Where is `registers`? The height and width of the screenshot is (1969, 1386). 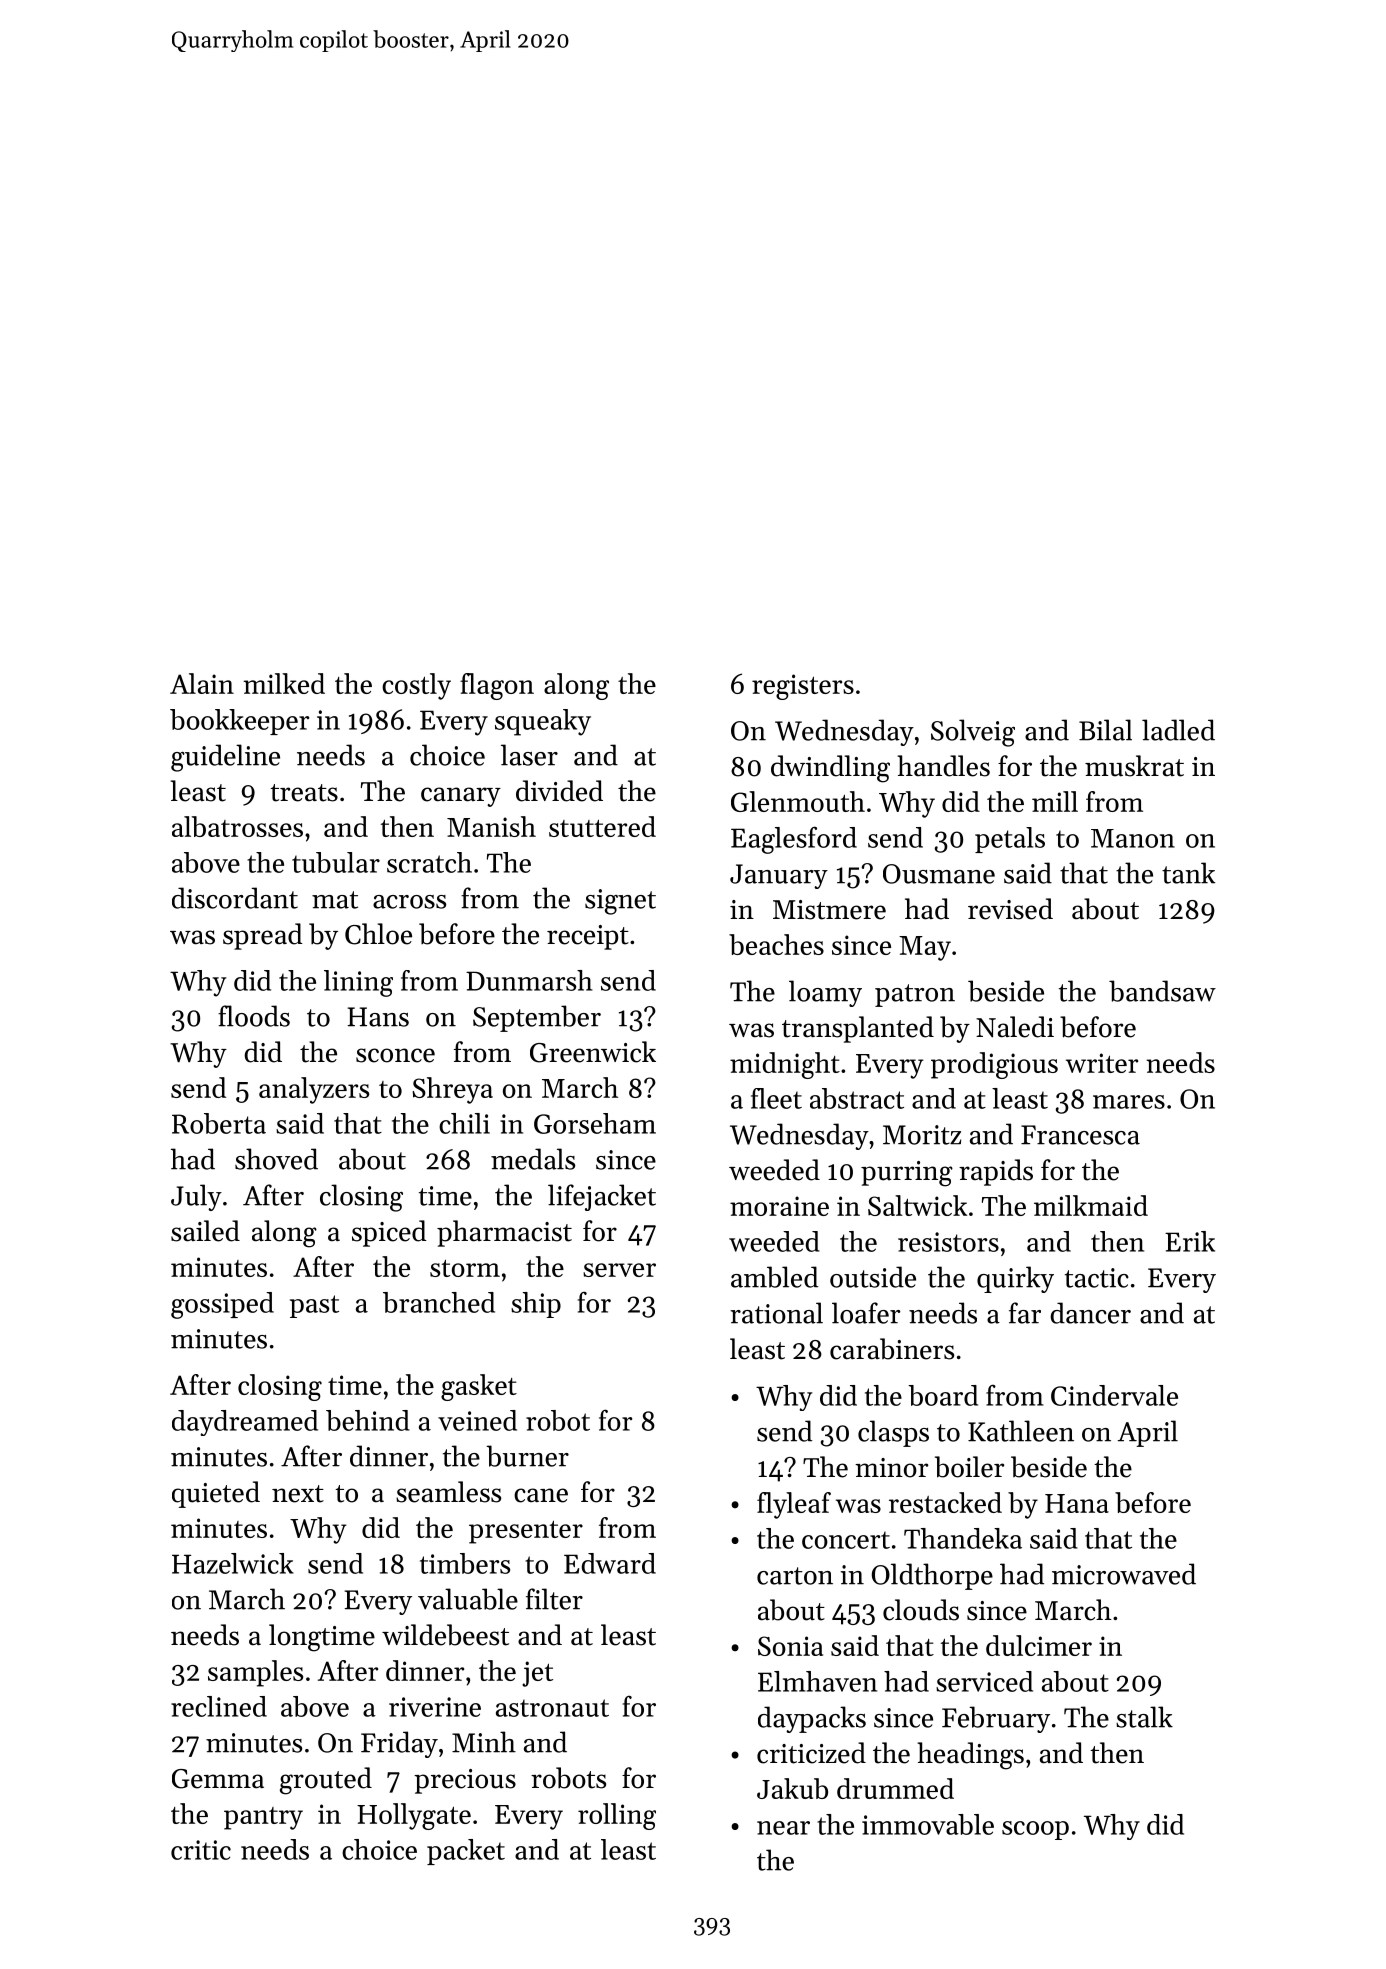 registers is located at coordinates (803, 687).
